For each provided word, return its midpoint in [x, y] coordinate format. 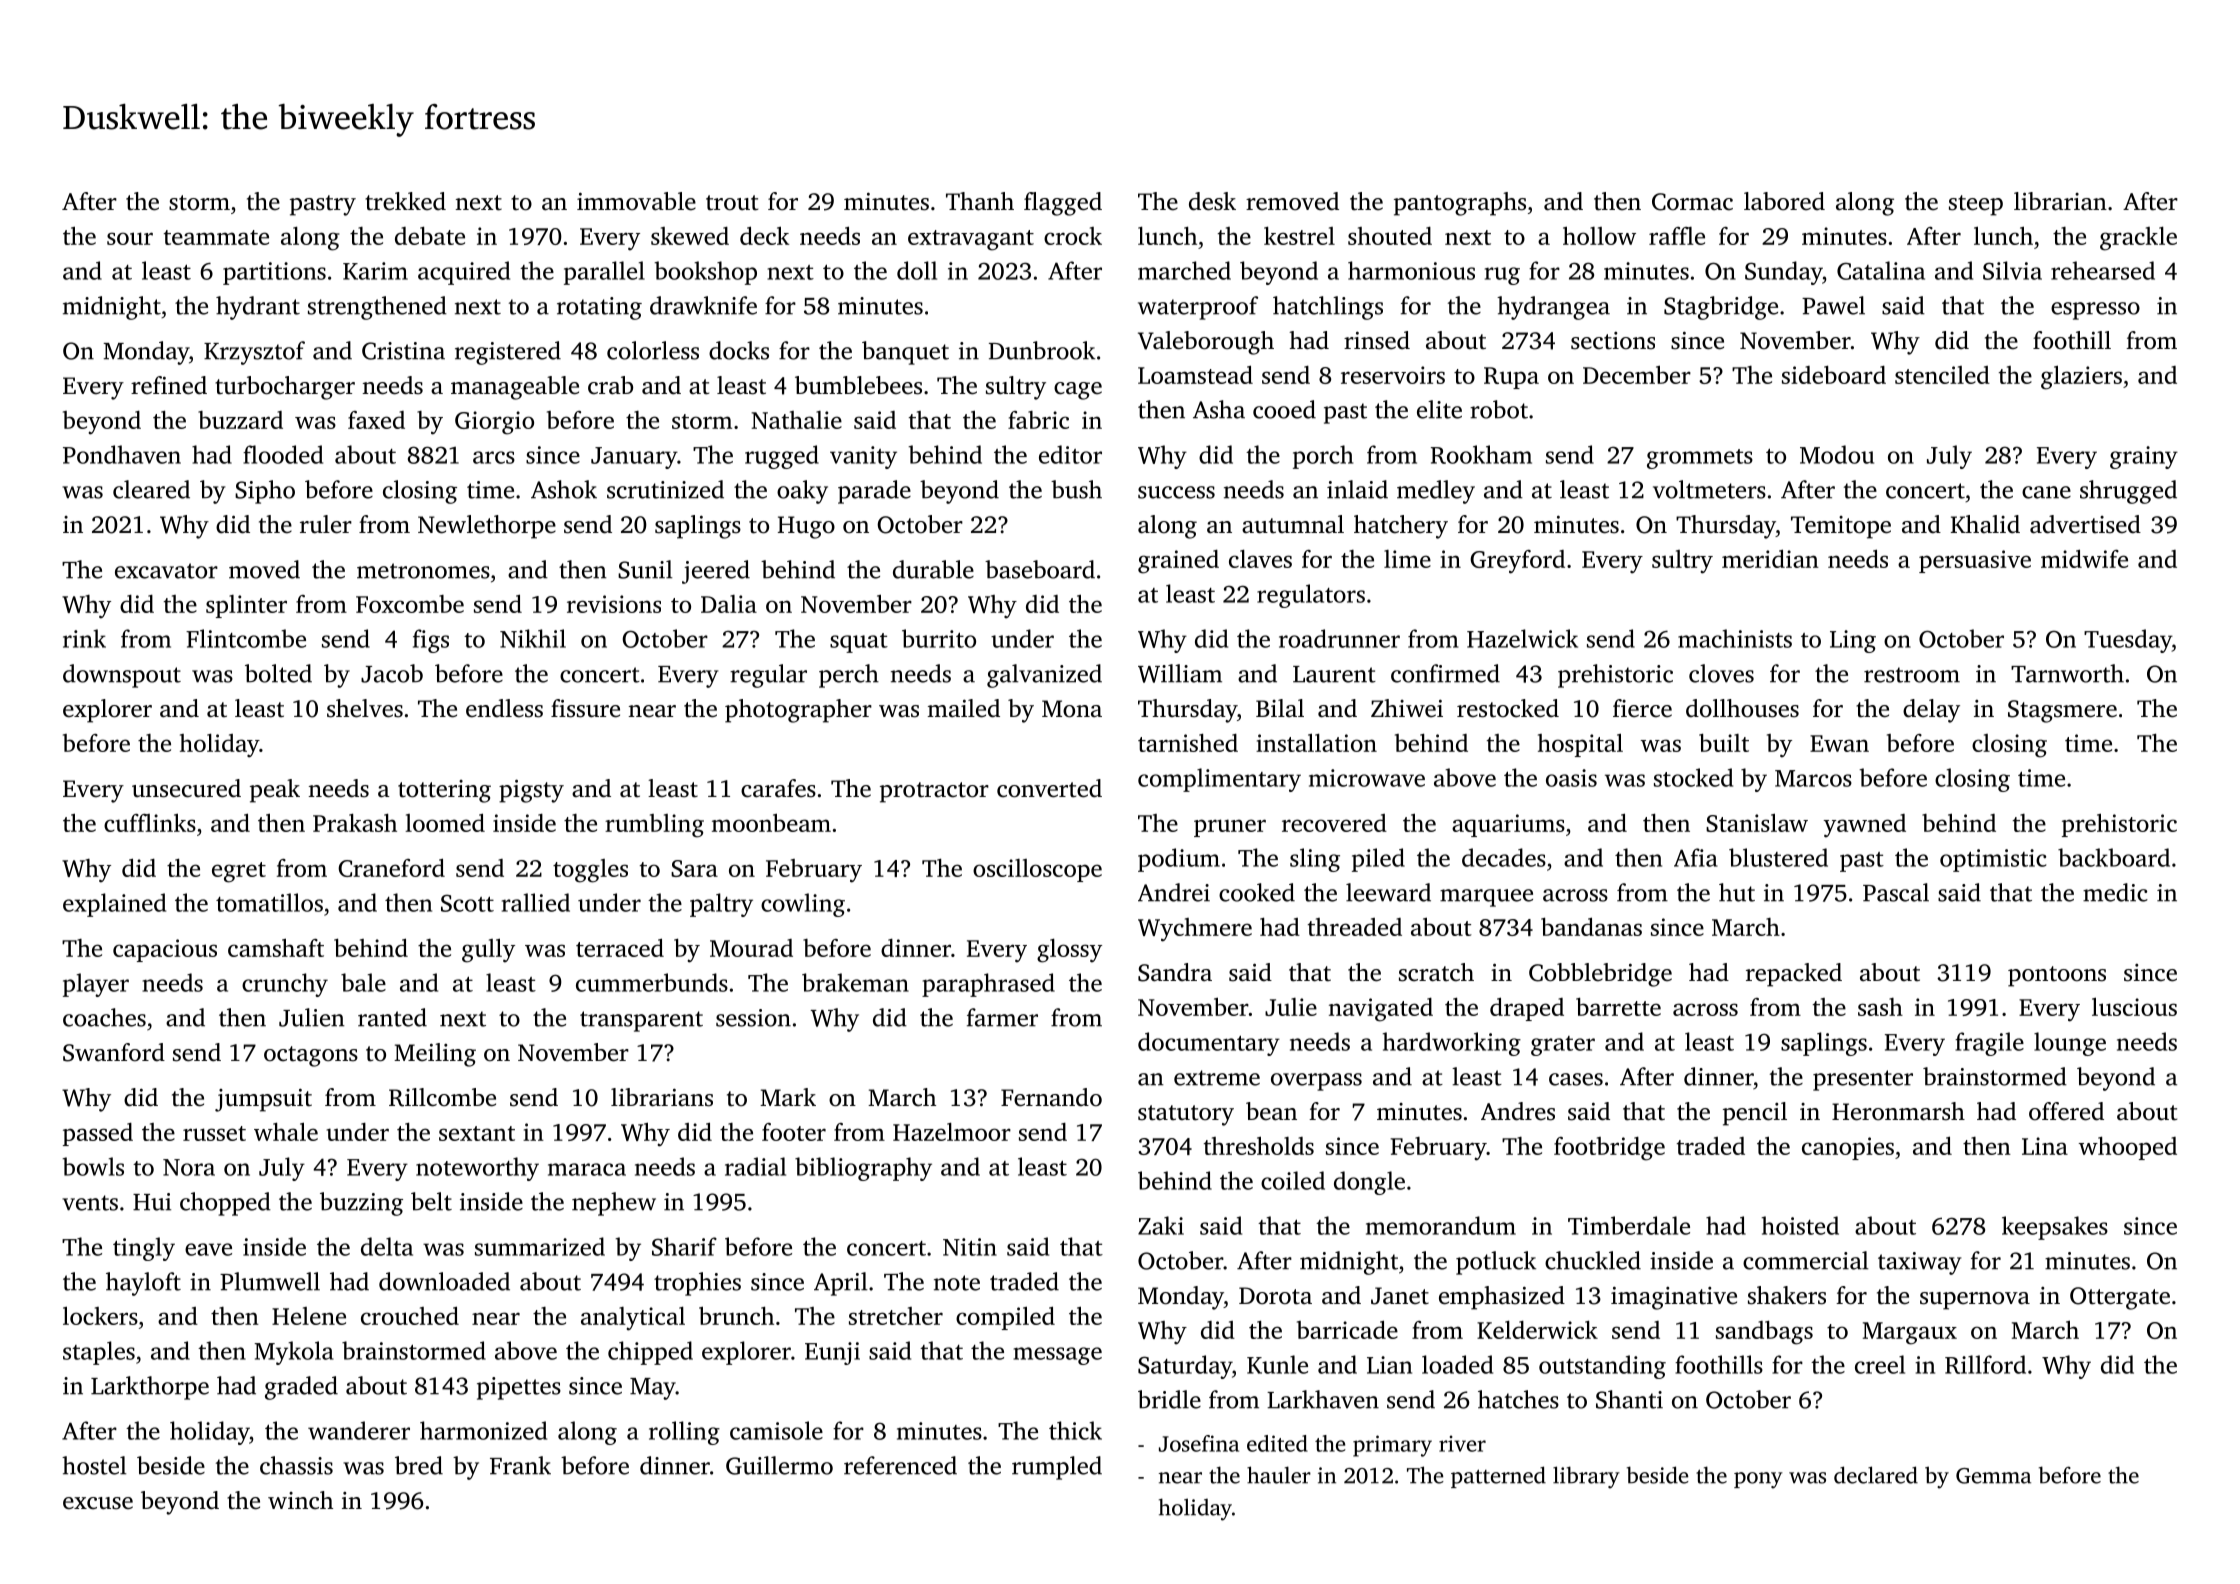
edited [1277, 1443]
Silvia [2012, 270]
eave [208, 1249]
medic [2115, 892]
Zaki [1161, 1225]
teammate [216, 237]
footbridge [1609, 1149]
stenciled [1942, 375]
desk [1212, 201]
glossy [1069, 950]
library [1586, 1477]
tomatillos [269, 902]
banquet [905, 353]
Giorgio [494, 423]
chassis [296, 1465]
